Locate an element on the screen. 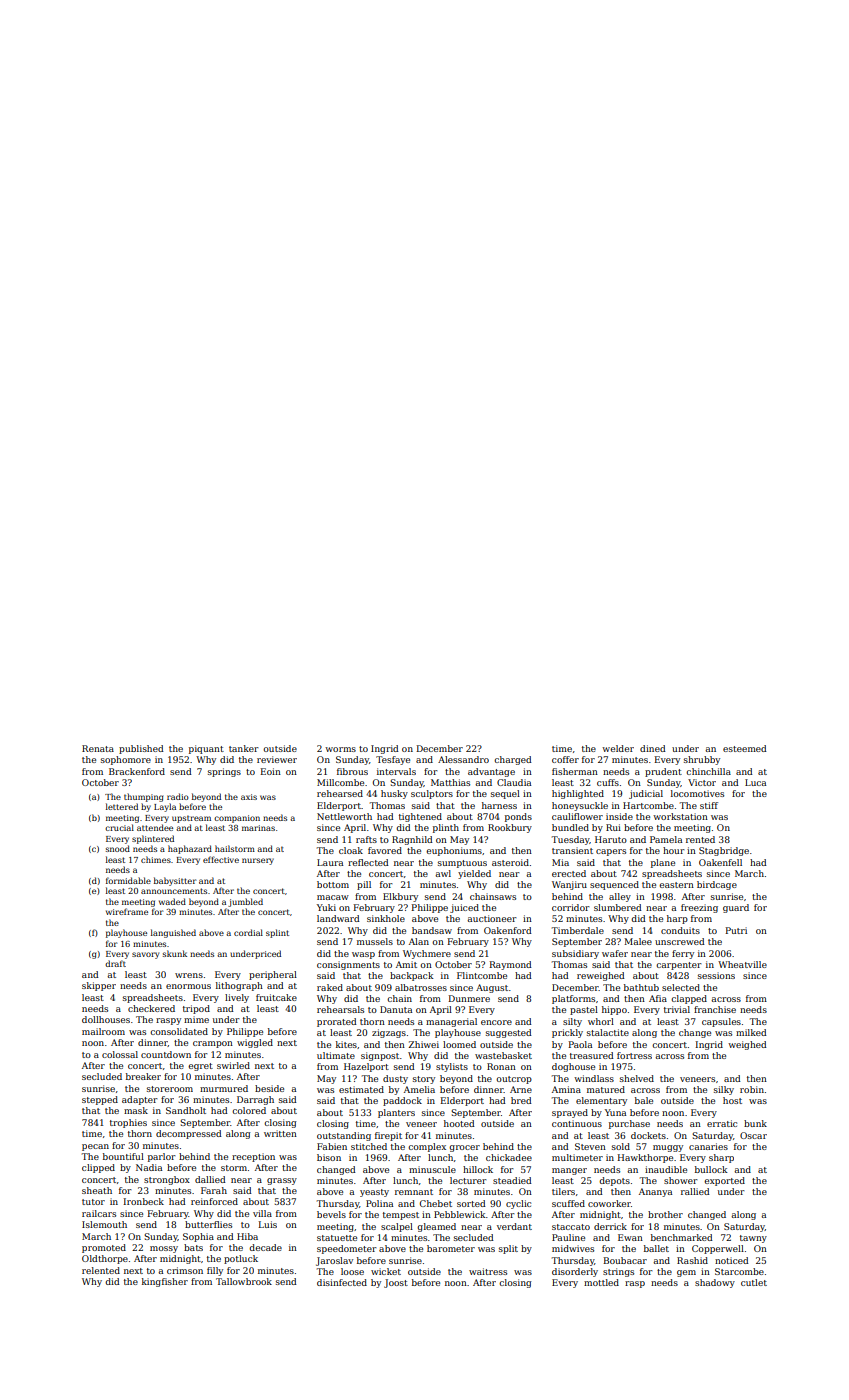 The height and width of the screenshot is (1400, 849). bullock is located at coordinates (711, 1169).
